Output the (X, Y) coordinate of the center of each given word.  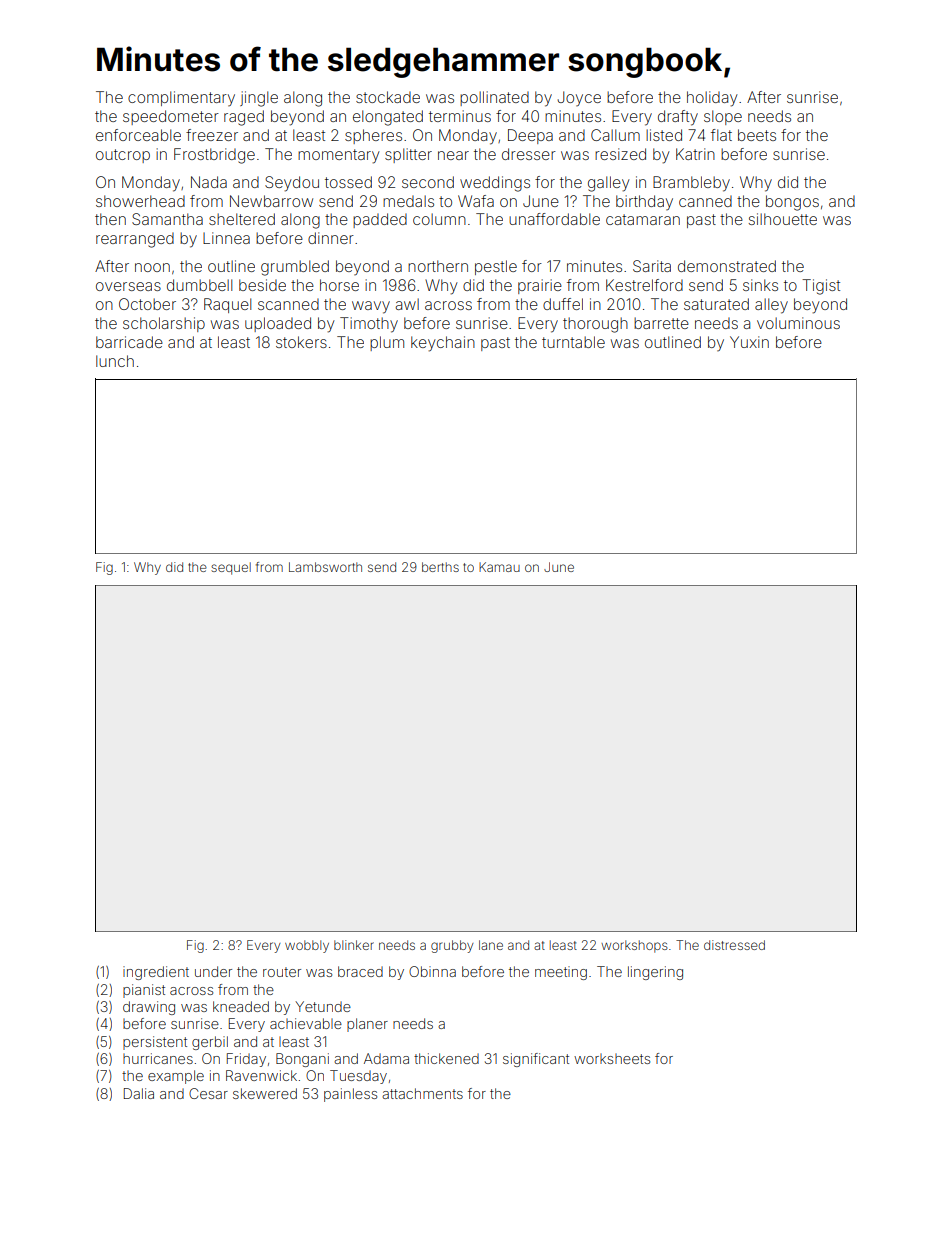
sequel (231, 568)
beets (757, 135)
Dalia (139, 1093)
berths (440, 567)
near (453, 155)
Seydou (292, 184)
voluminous (798, 323)
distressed (734, 945)
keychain (443, 344)
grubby (452, 946)
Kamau (499, 567)
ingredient (156, 973)
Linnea (226, 238)
